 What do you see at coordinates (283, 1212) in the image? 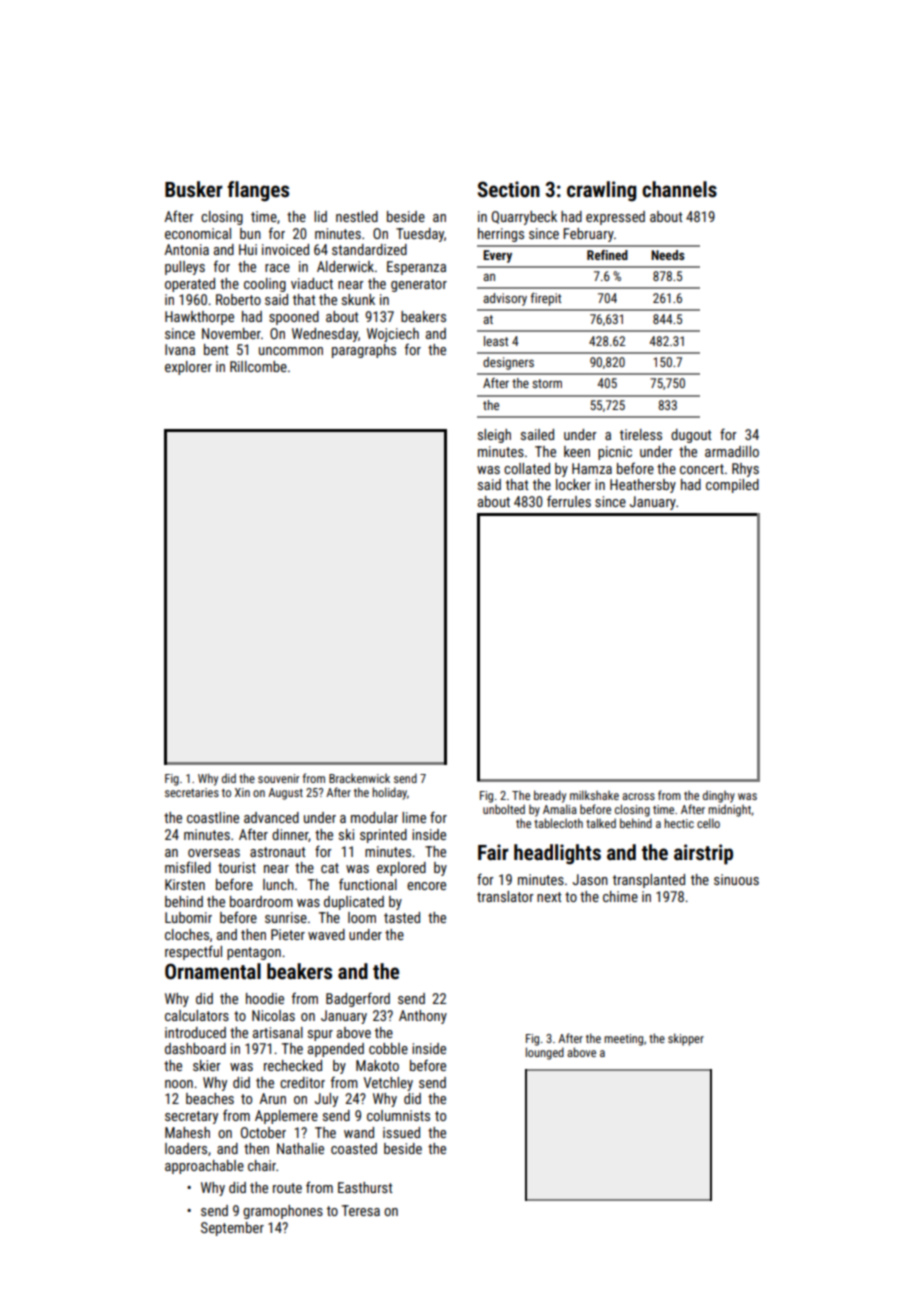
I see `gramophones` at bounding box center [283, 1212].
